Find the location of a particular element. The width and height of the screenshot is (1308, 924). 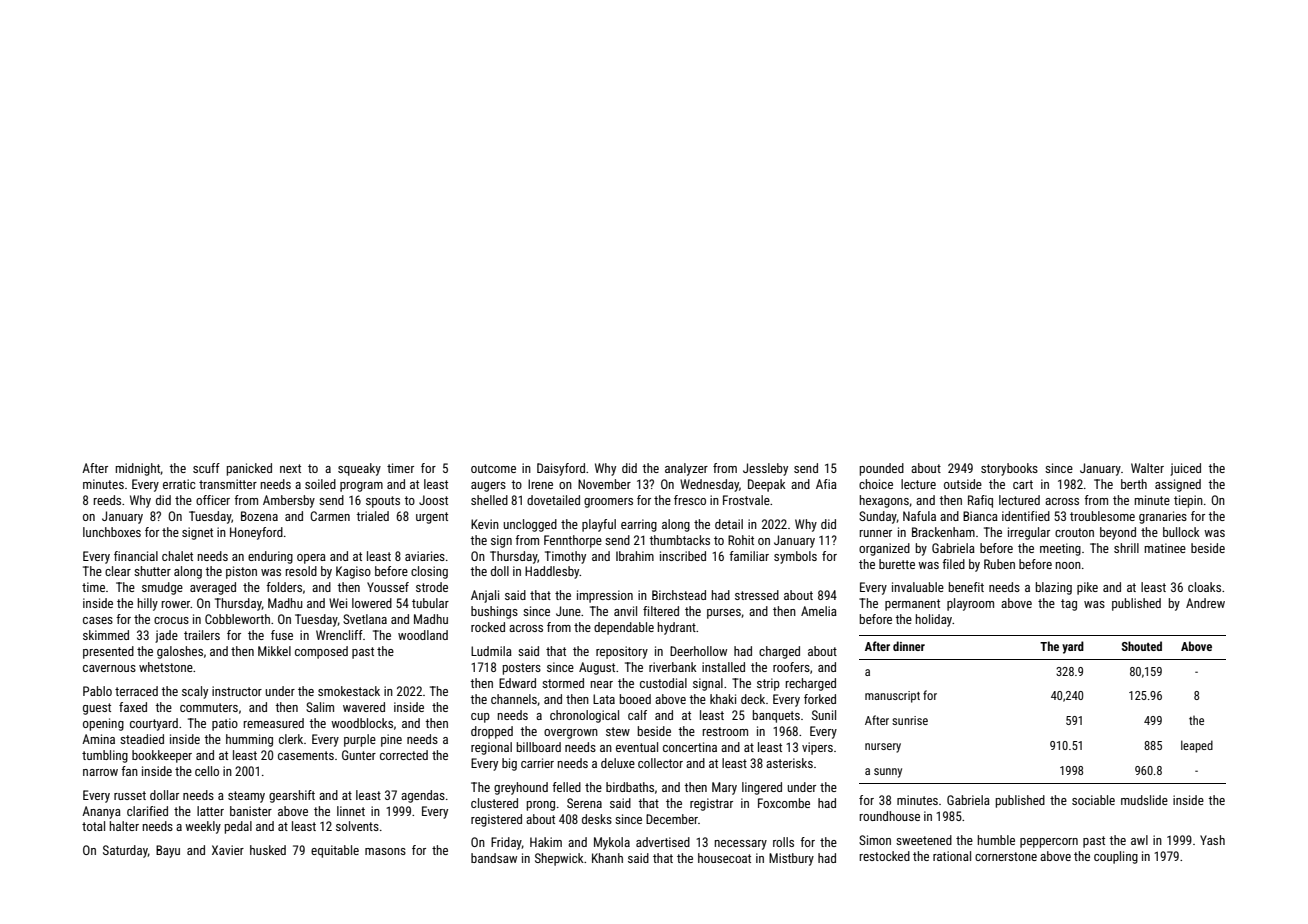

Shouted is located at coordinates (1142, 646).
